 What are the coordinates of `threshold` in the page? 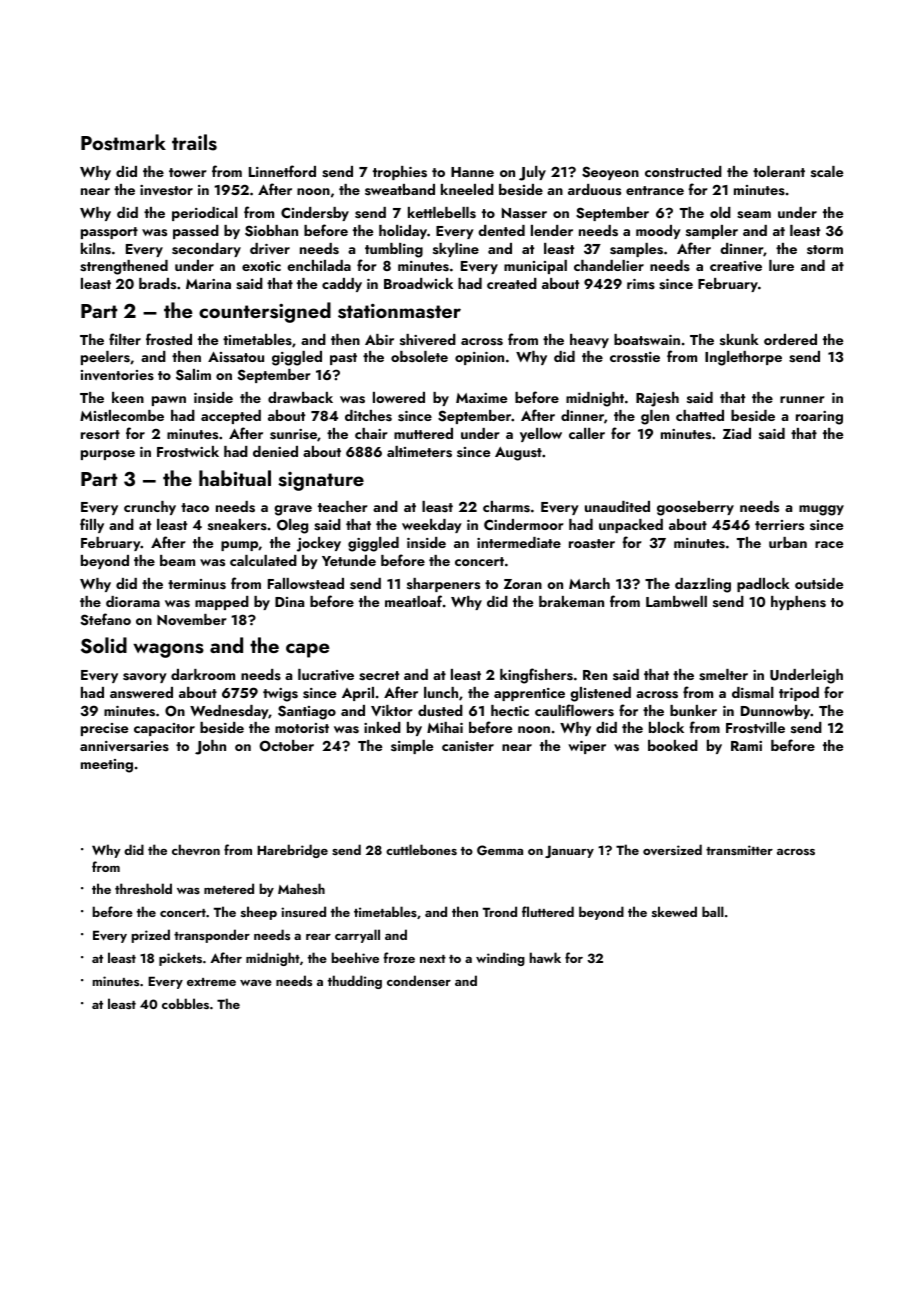 It's located at (143, 888).
